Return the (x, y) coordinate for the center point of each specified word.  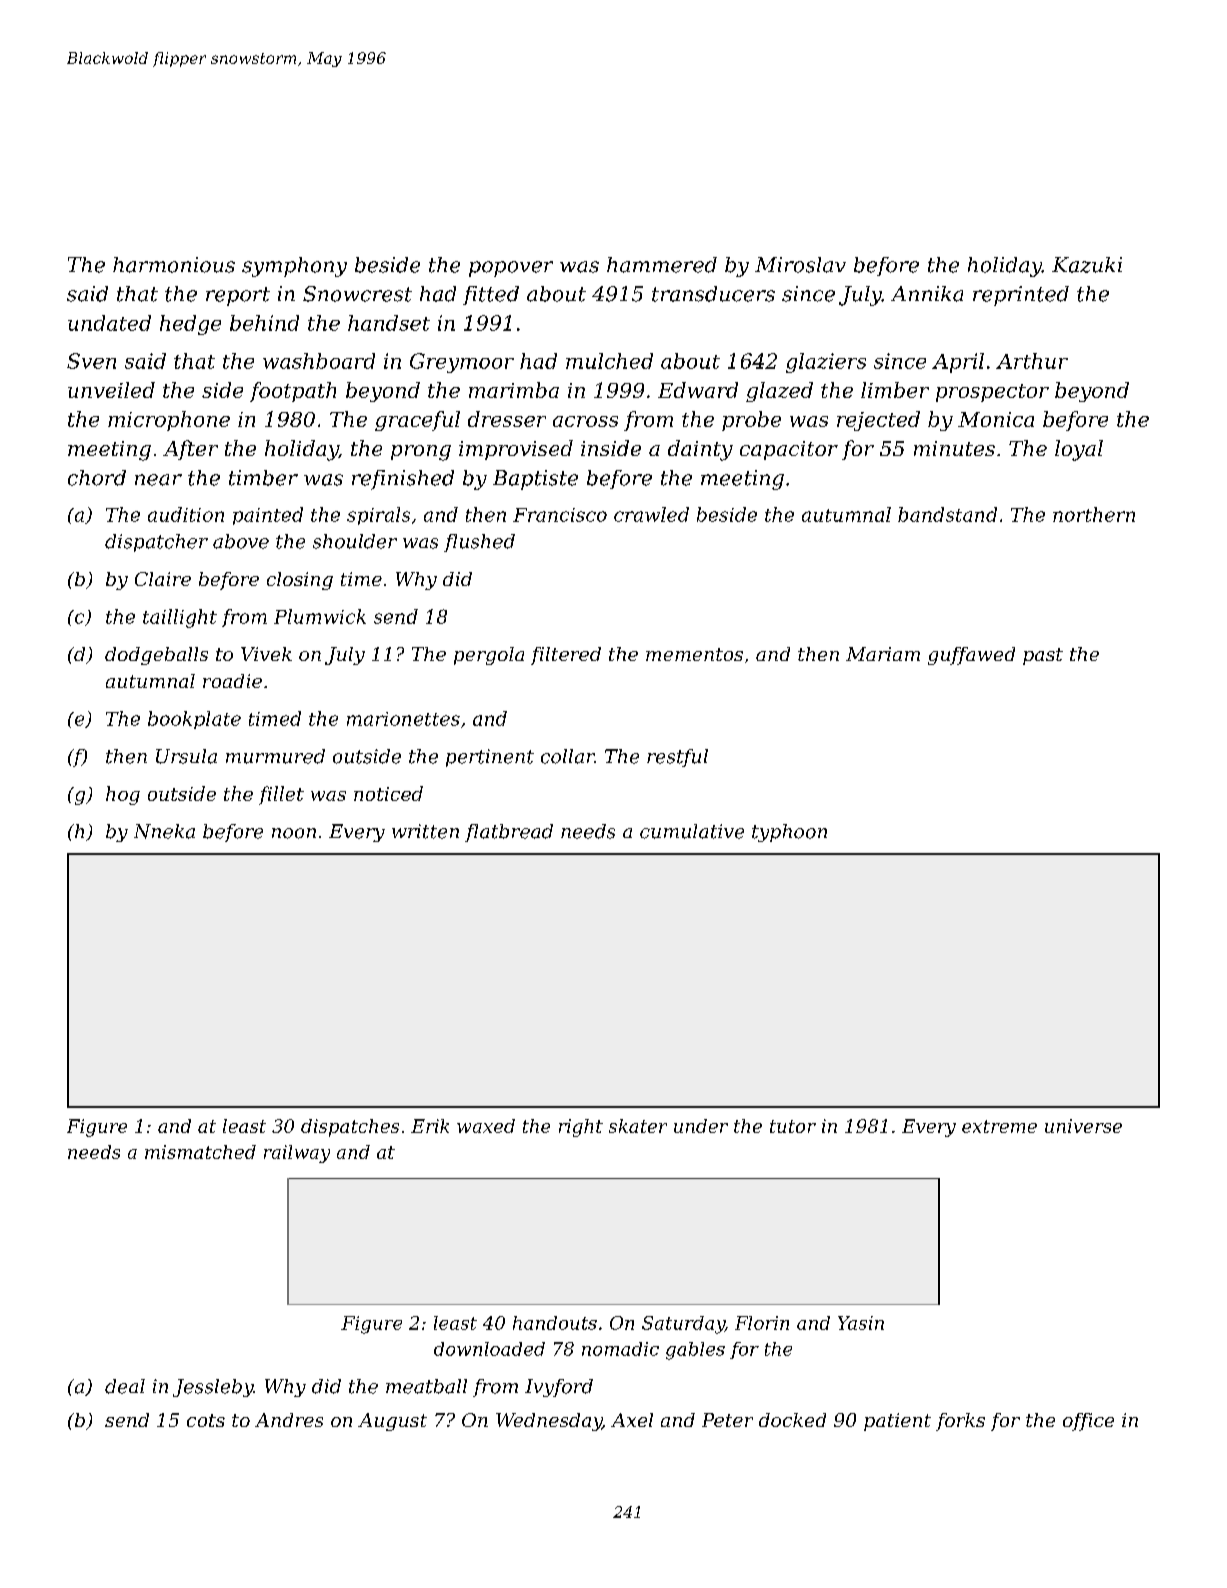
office (1088, 1422)
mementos (694, 654)
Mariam (883, 654)
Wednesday (549, 1422)
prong (421, 453)
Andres (289, 1420)
